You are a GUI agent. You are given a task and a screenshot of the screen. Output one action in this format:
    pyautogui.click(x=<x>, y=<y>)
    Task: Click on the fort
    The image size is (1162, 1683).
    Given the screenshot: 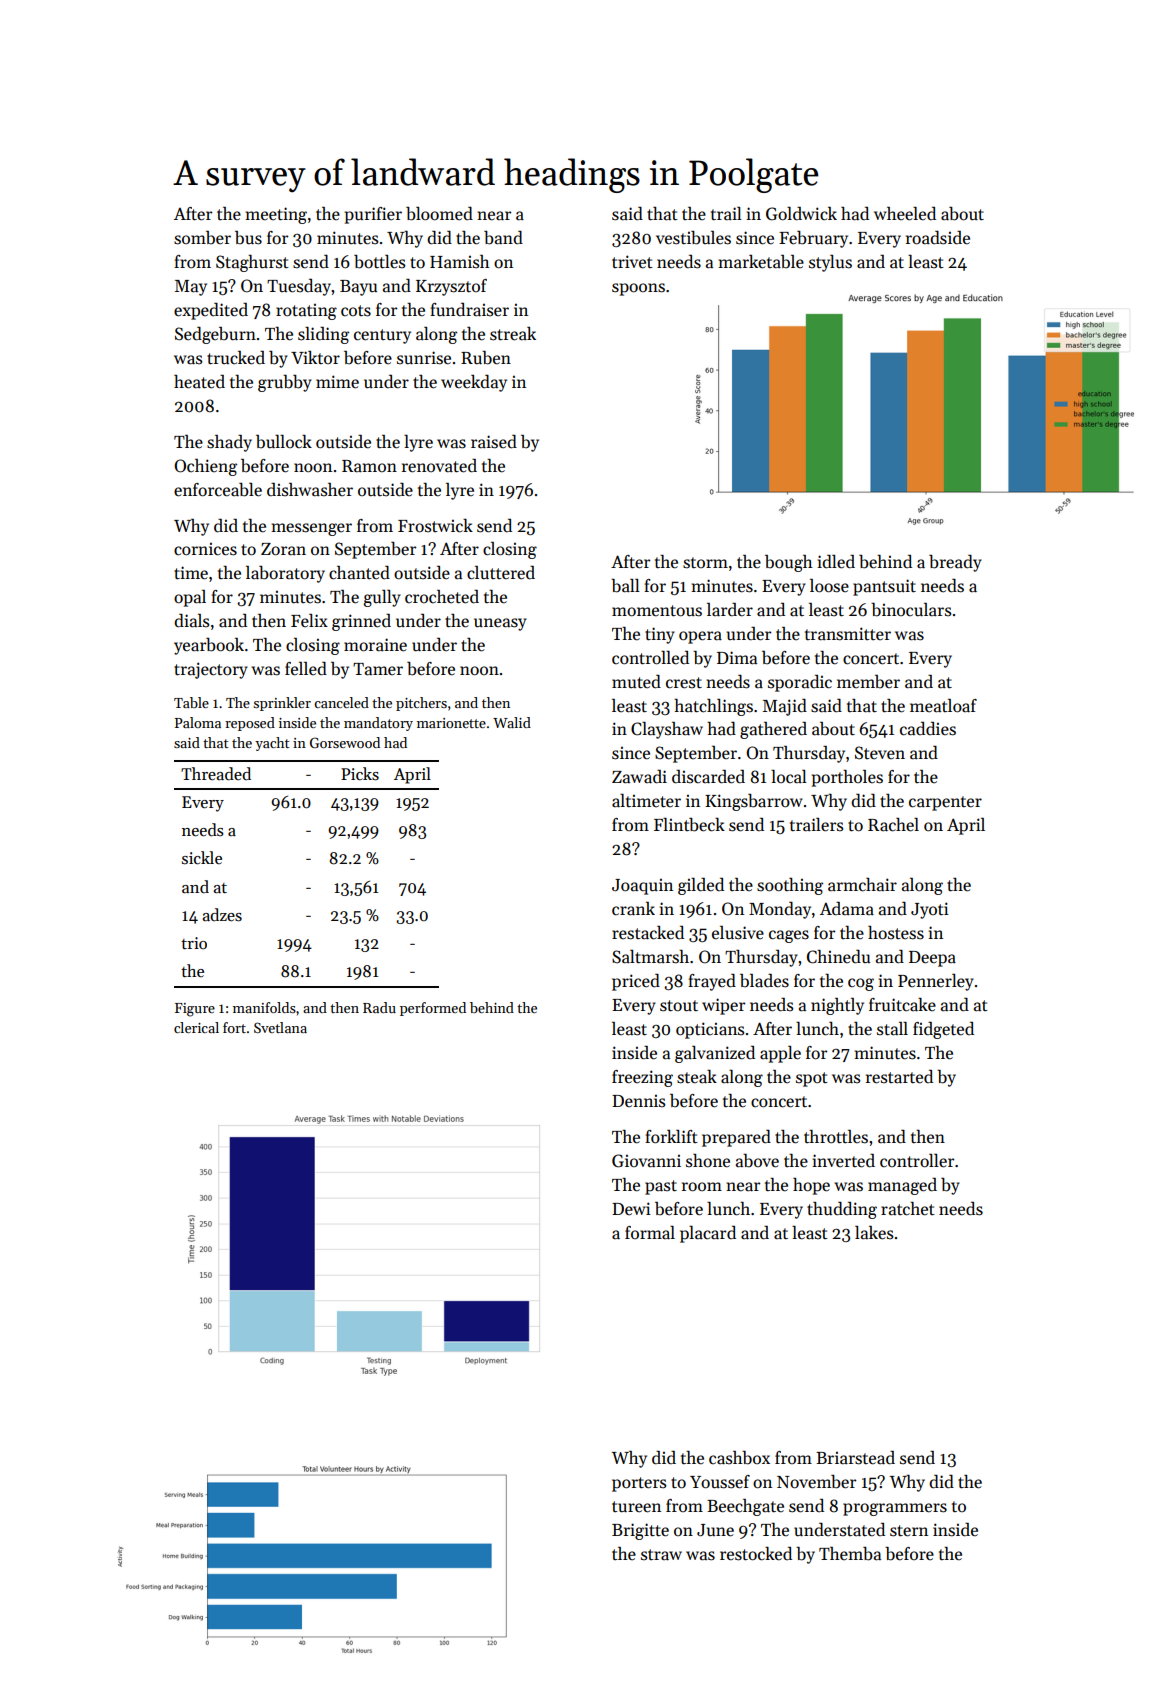 What is the action you would take?
    pyautogui.click(x=234, y=1027)
